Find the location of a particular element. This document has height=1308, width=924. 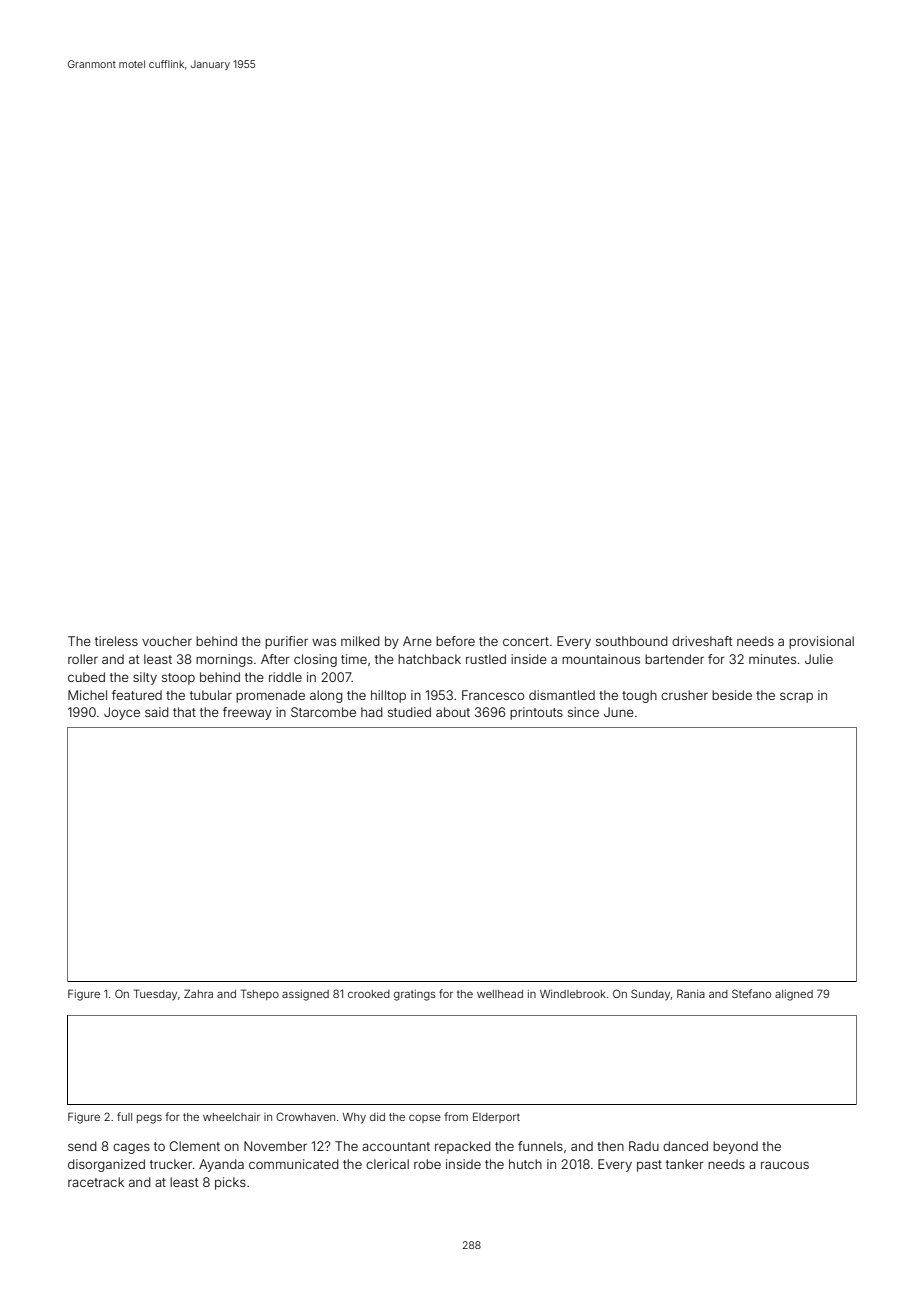

picks is located at coordinates (230, 1183).
